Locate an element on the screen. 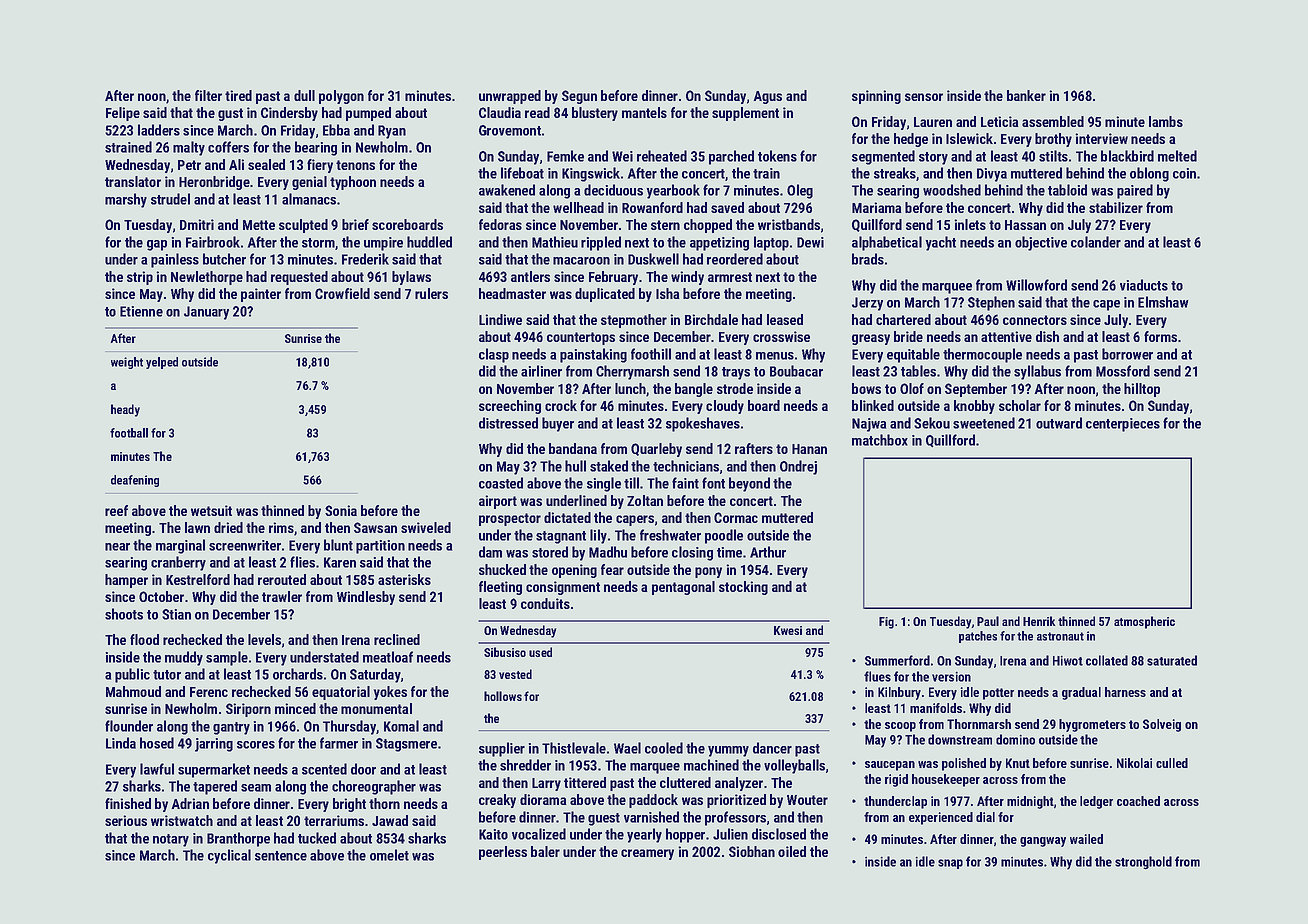 This screenshot has width=1308, height=924. gradual is located at coordinates (1081, 693).
